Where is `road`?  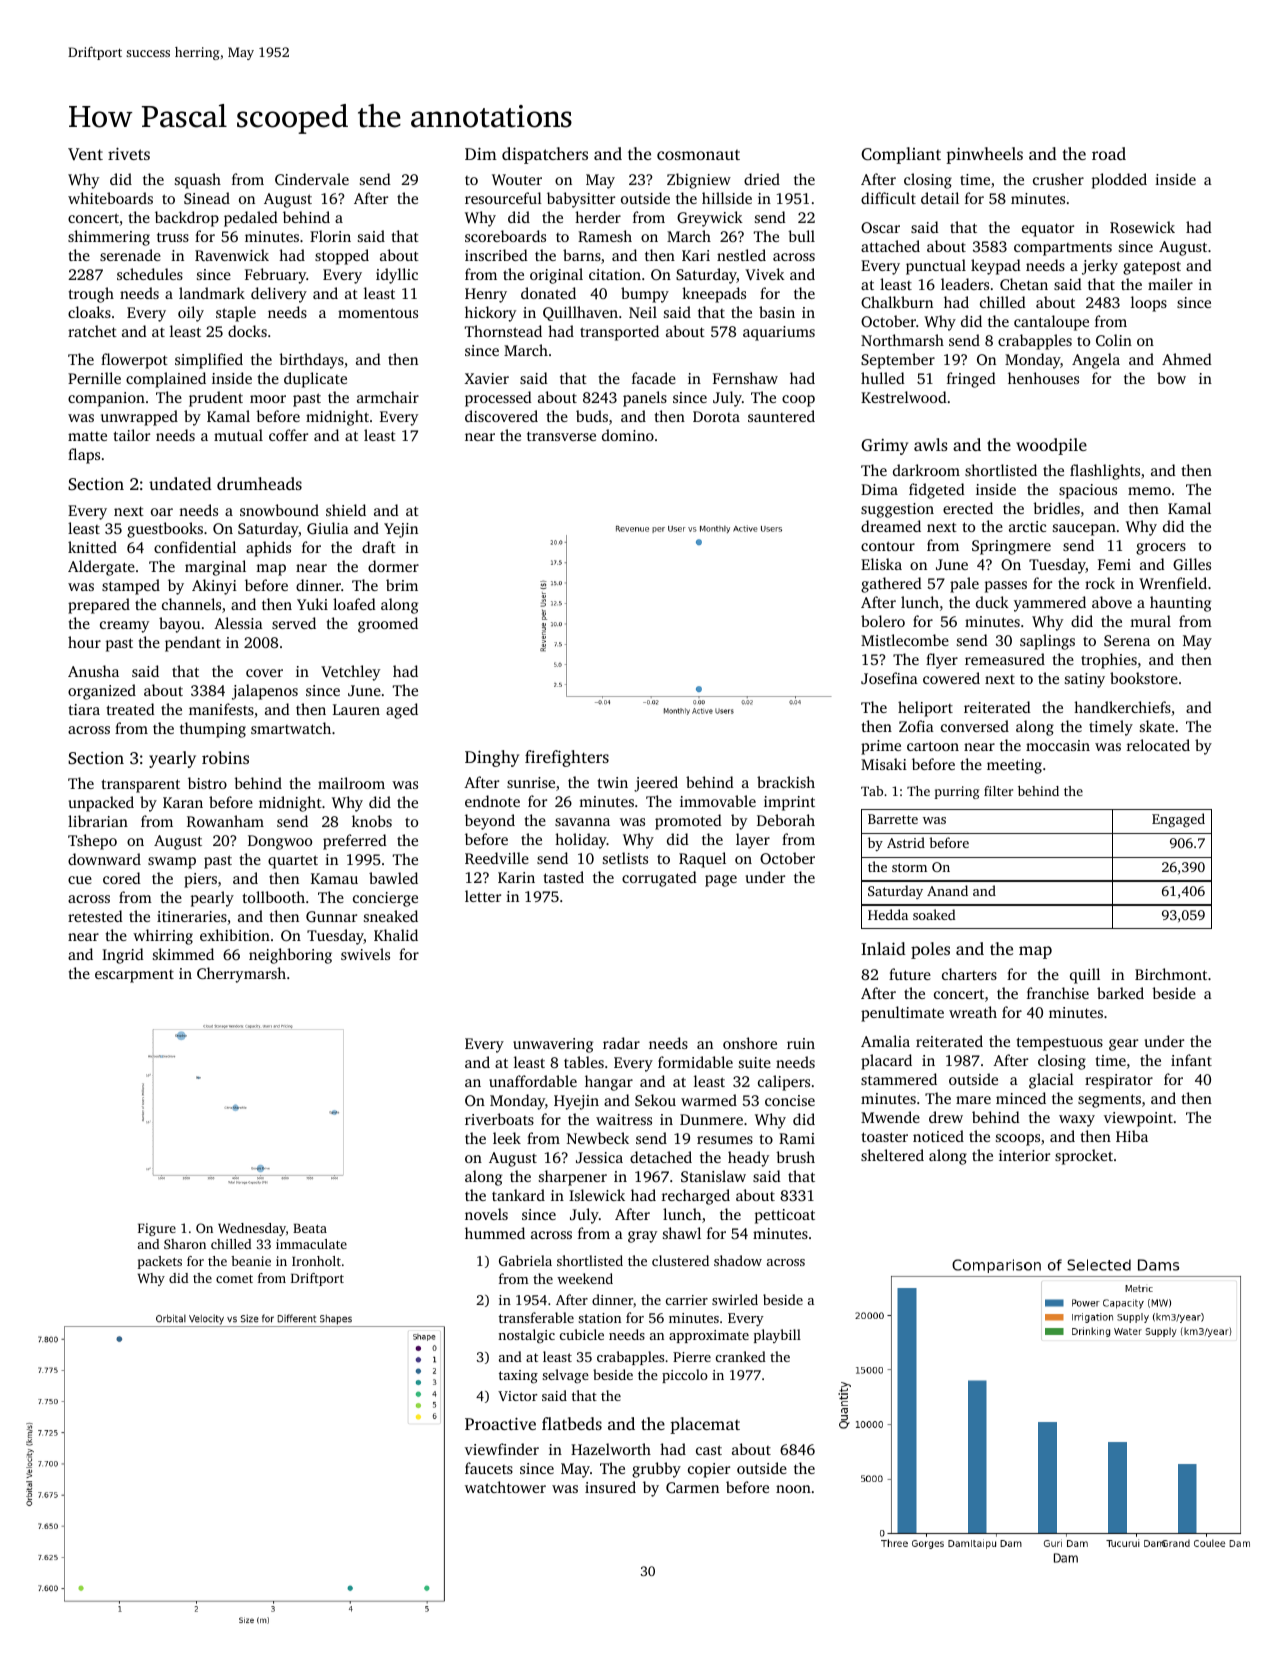
road is located at coordinates (1109, 153).
